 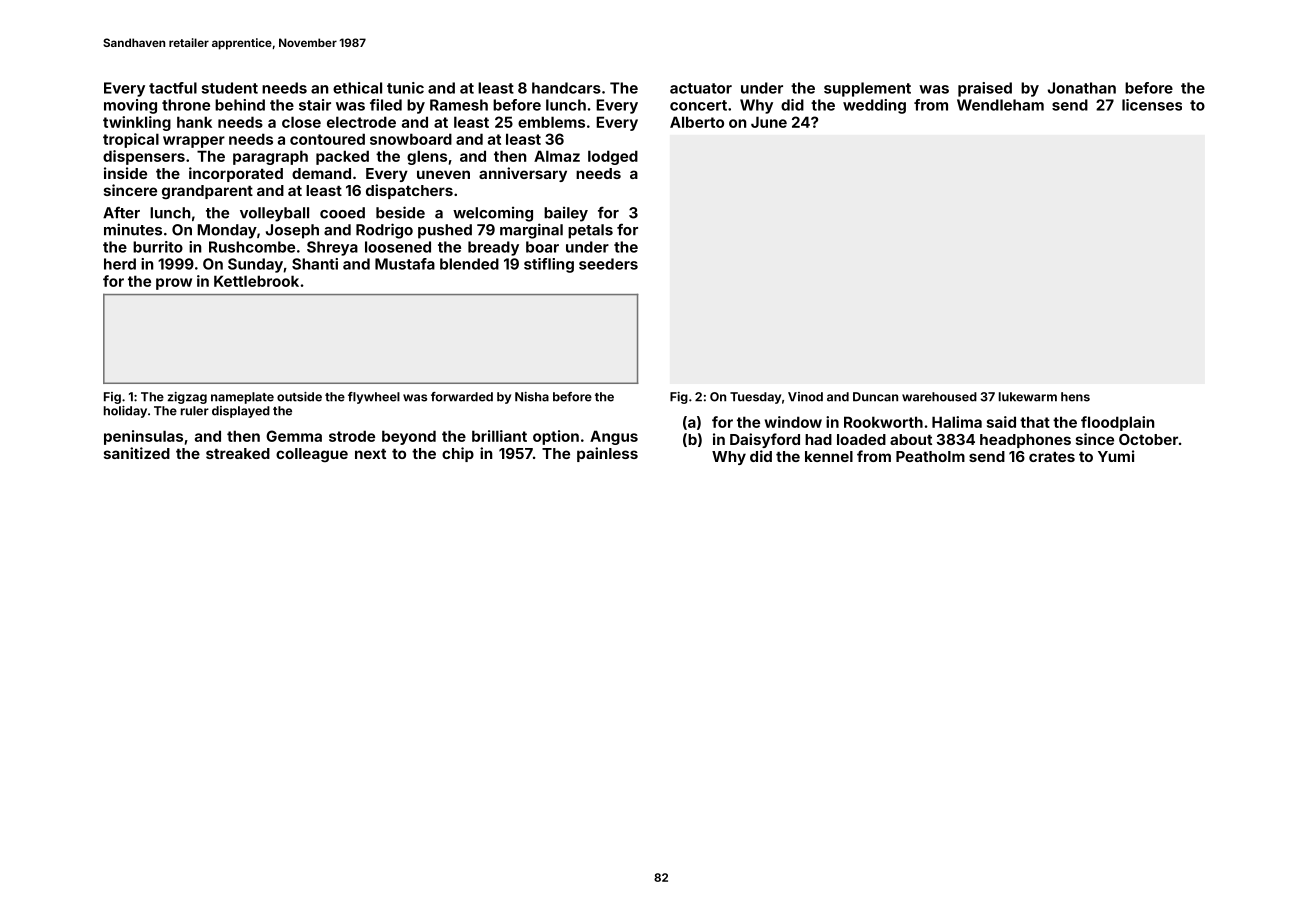 I want to click on petals, so click(x=590, y=231).
